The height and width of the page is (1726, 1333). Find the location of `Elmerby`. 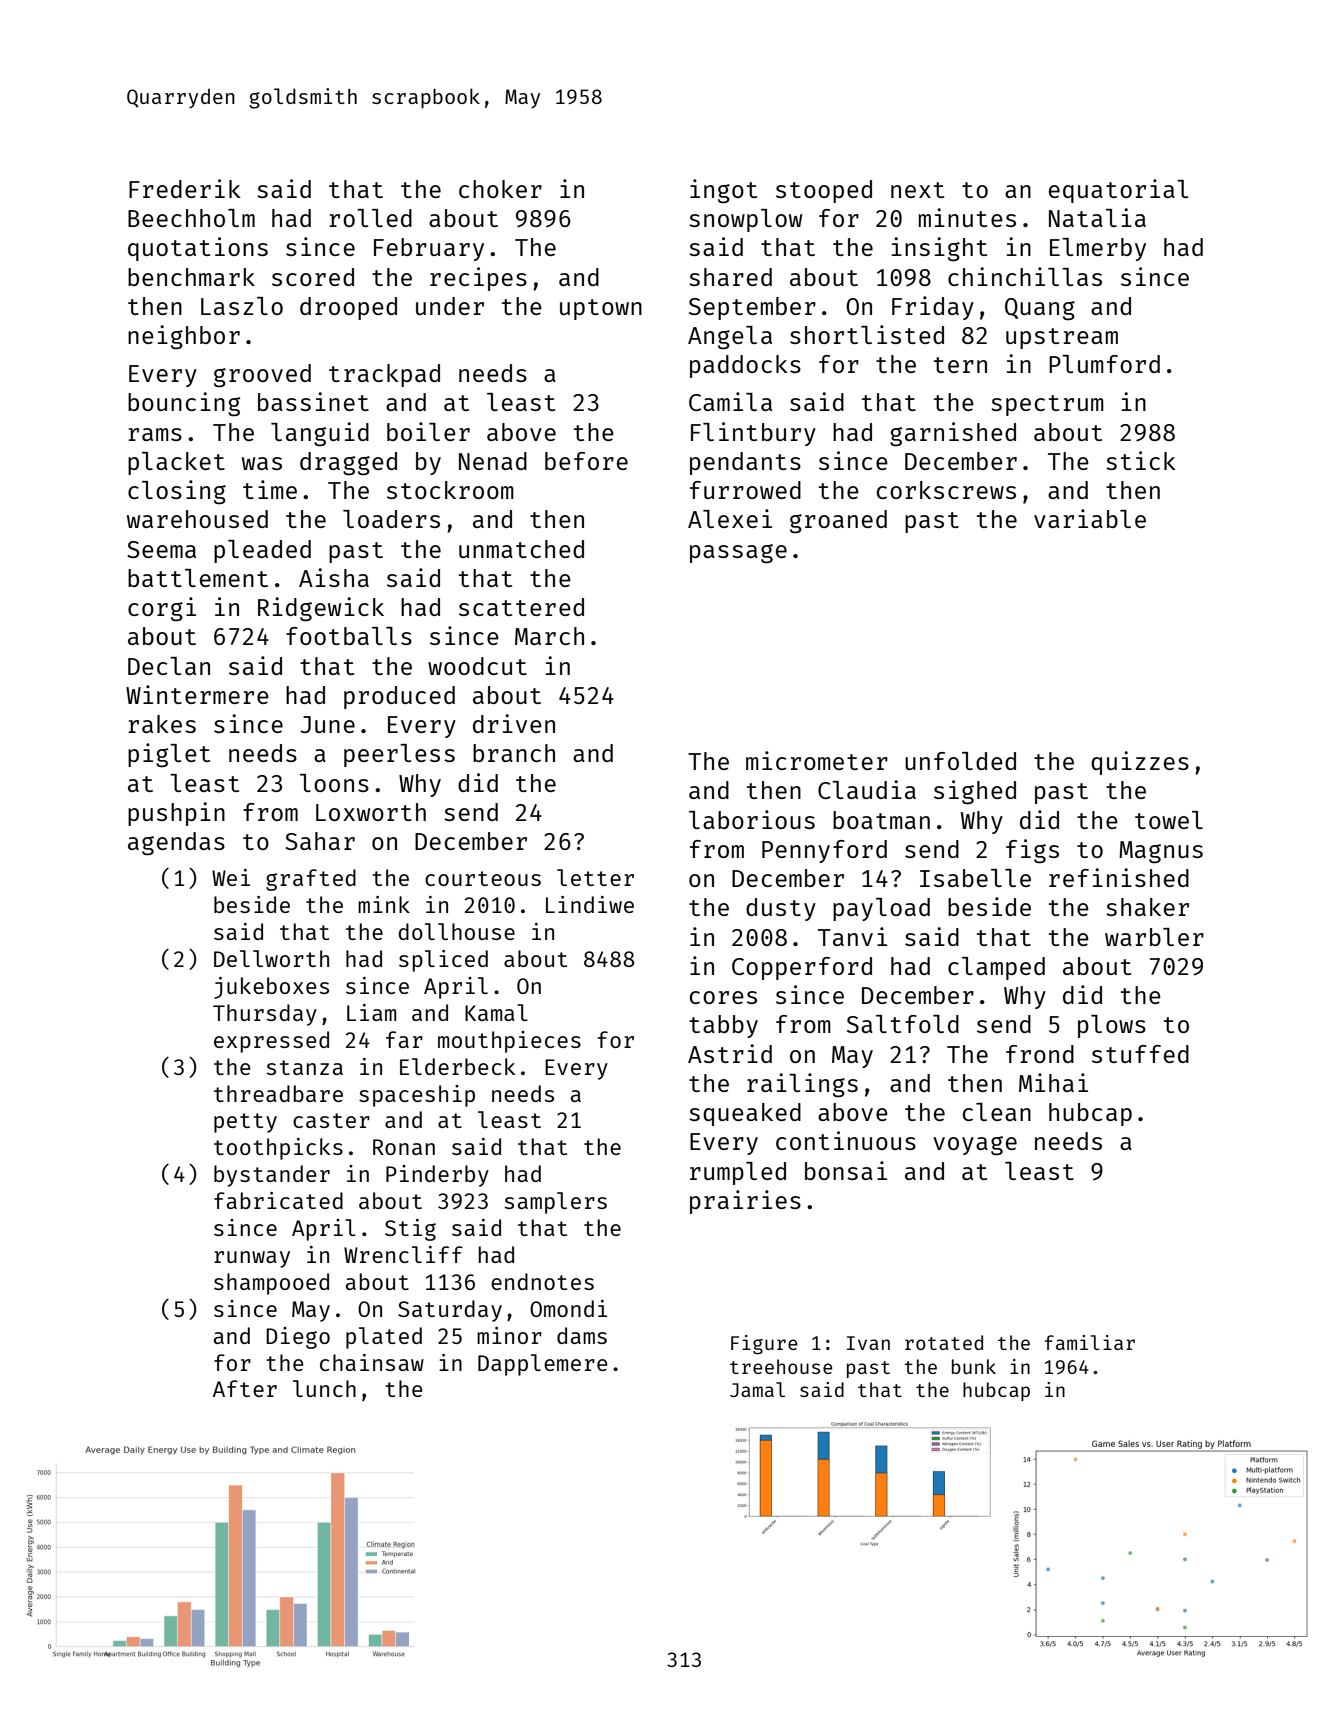

Elmerby is located at coordinates (1098, 249).
